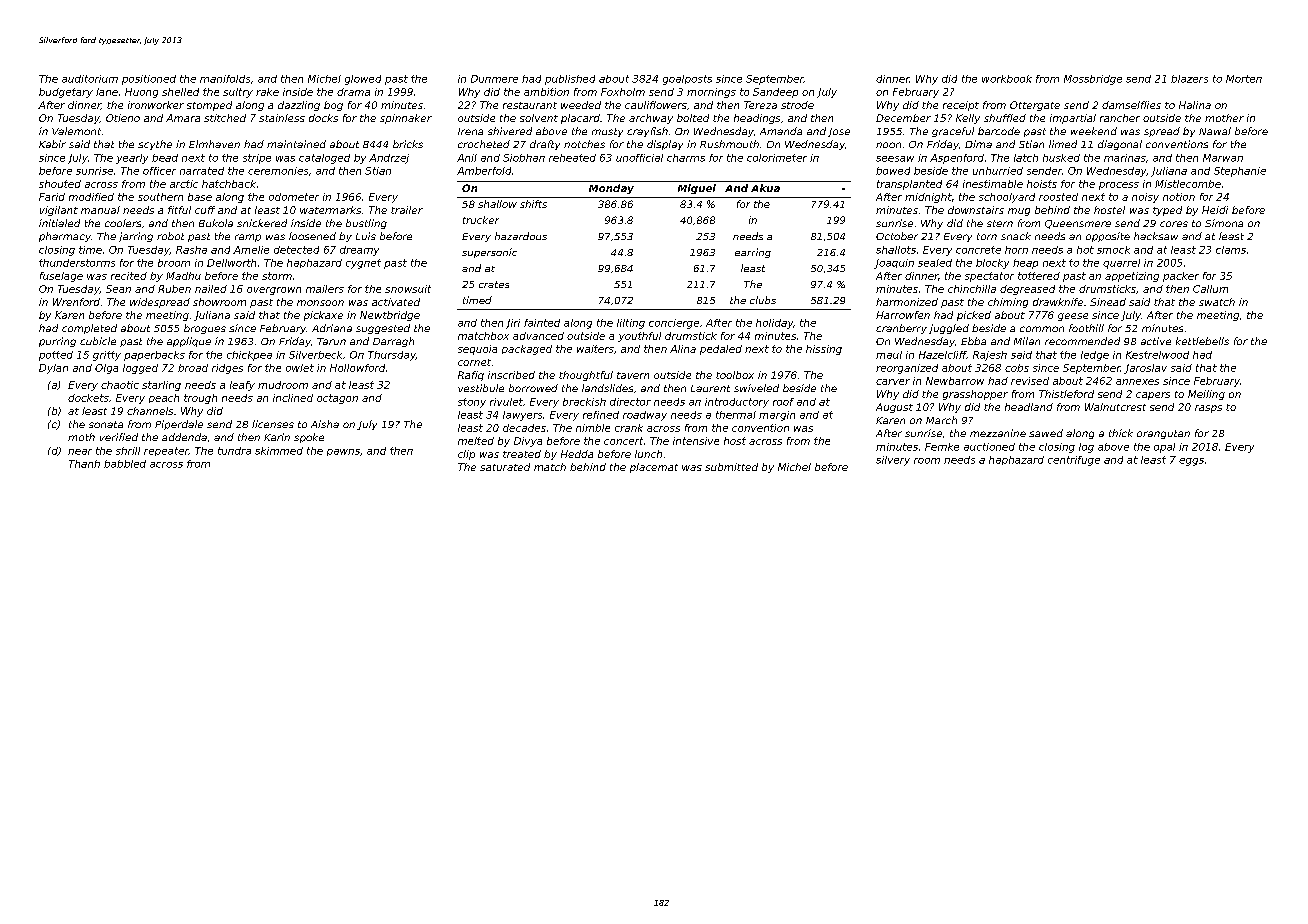  I want to click on jarring, so click(136, 237).
